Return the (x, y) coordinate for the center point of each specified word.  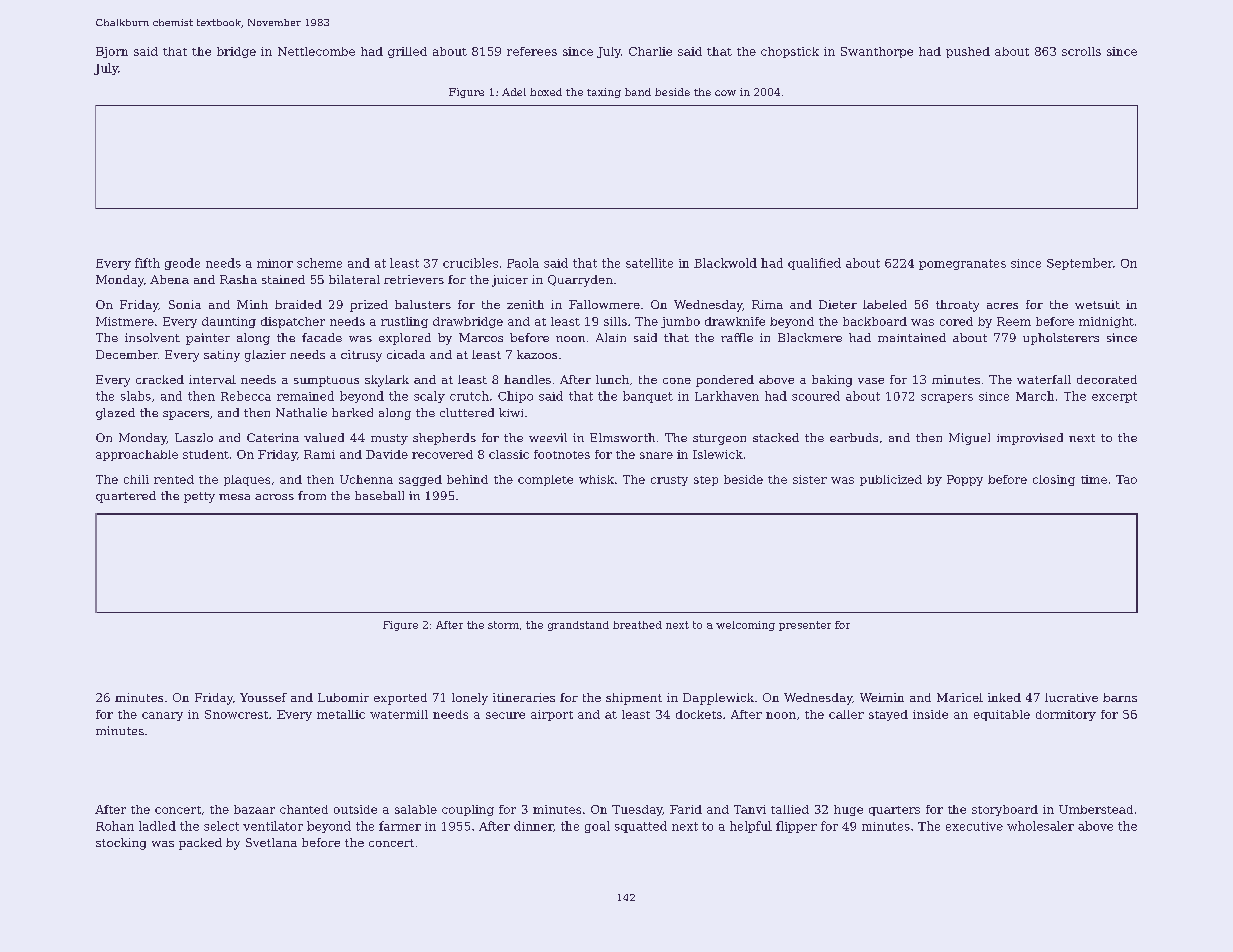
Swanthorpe (877, 52)
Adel (514, 92)
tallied (790, 809)
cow (725, 93)
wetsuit (1097, 304)
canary (162, 716)
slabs (136, 396)
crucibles (470, 263)
